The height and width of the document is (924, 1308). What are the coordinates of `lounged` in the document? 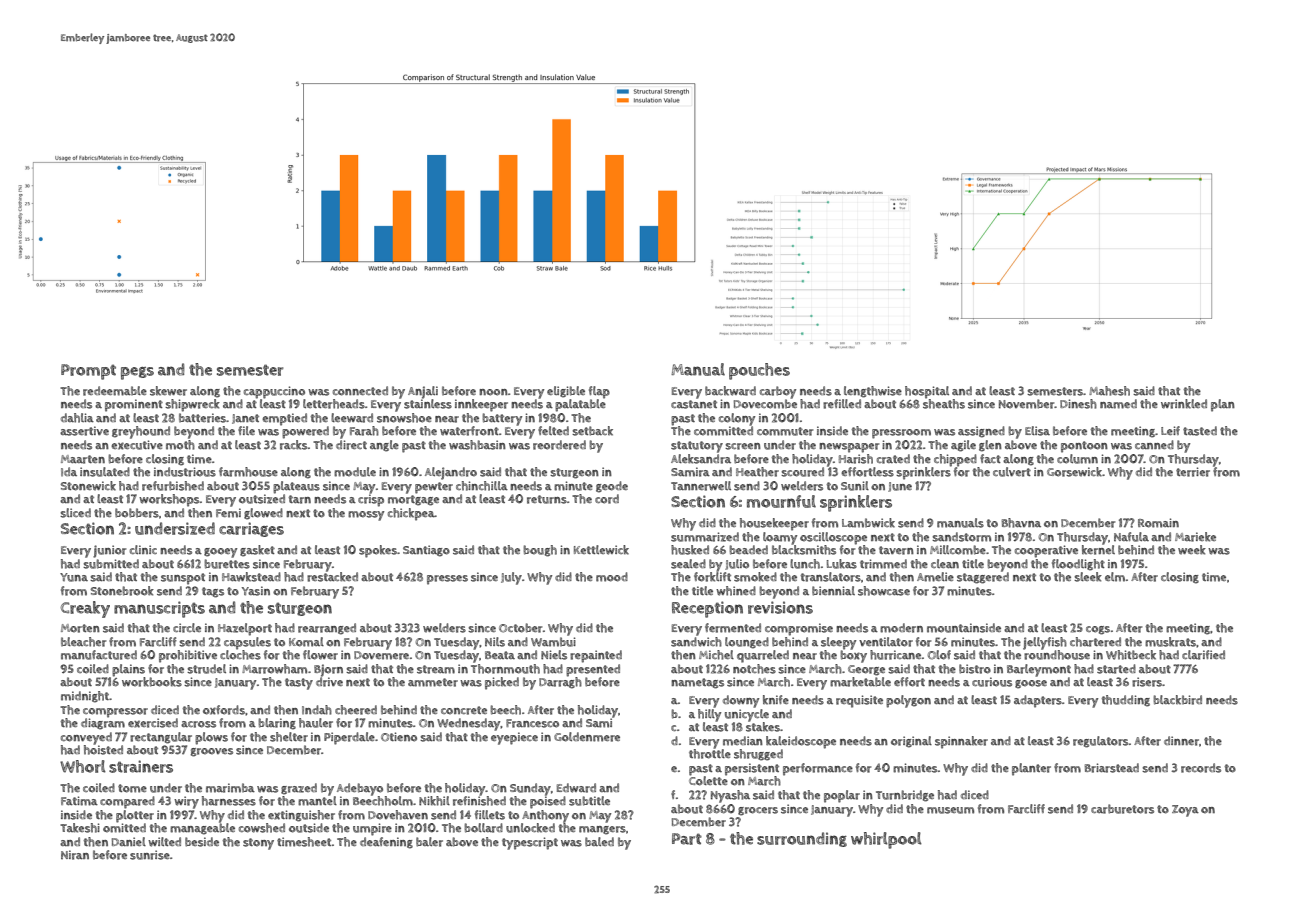 It's located at (747, 643).
